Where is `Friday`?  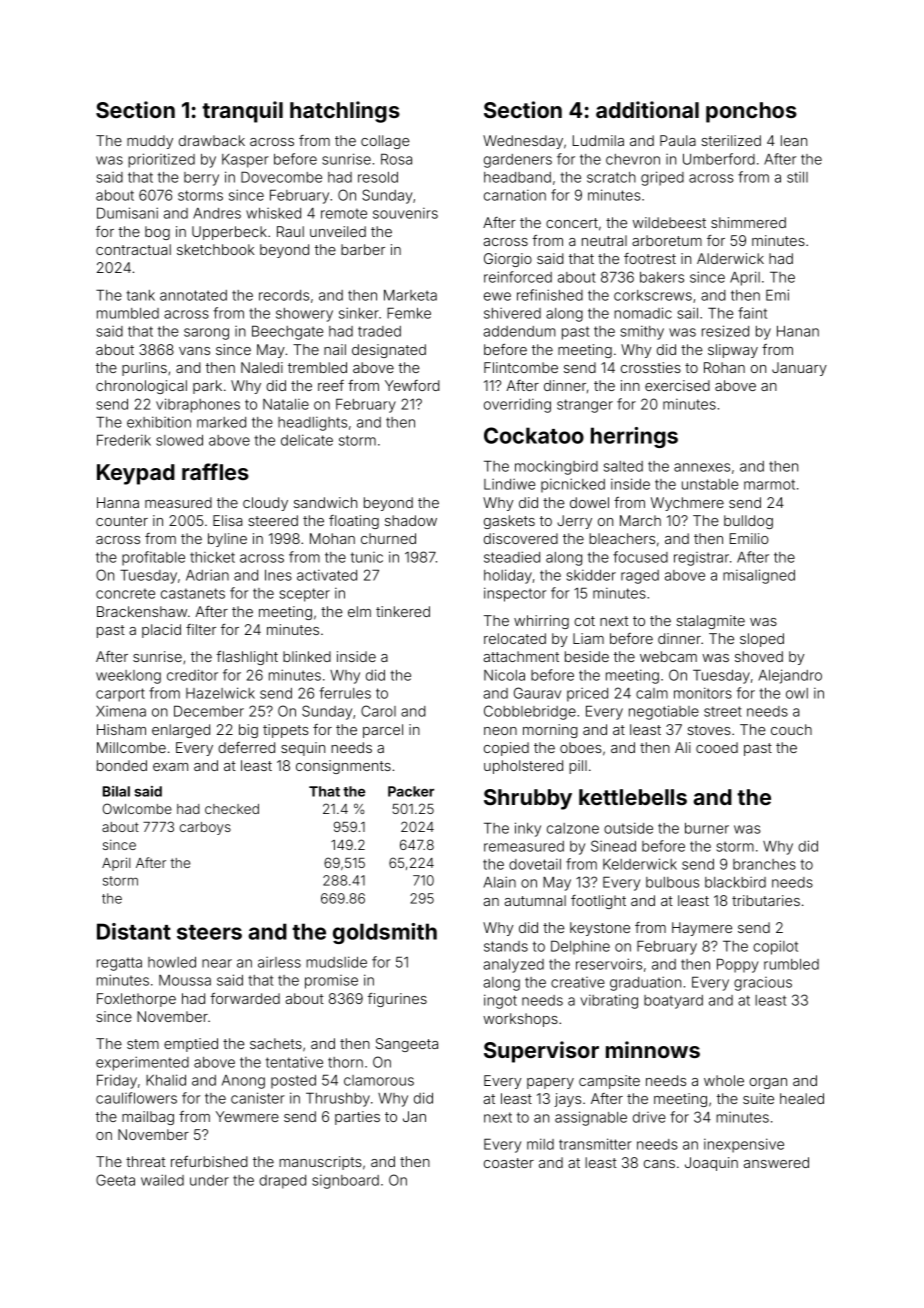 Friday is located at coordinates (117, 1081).
